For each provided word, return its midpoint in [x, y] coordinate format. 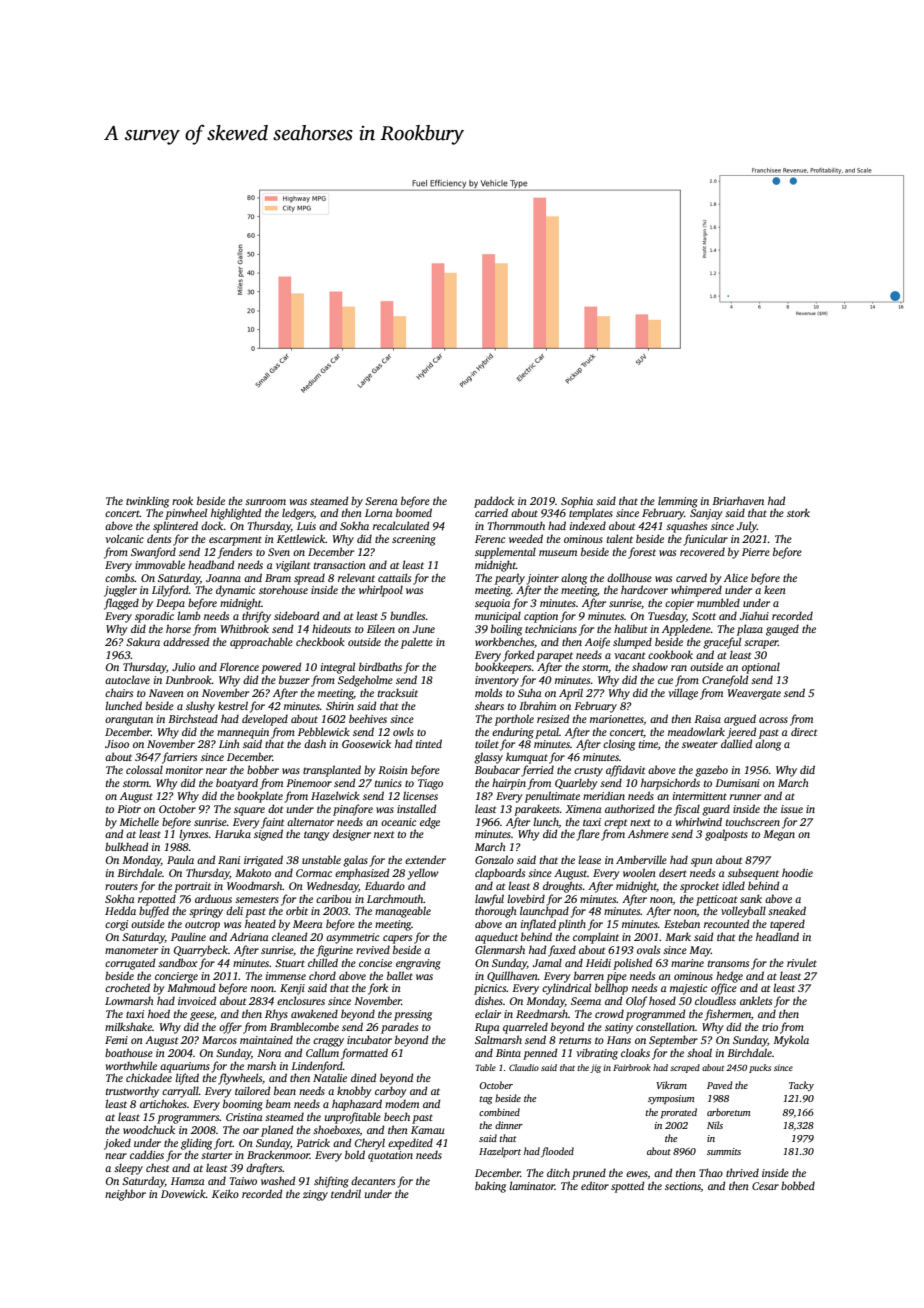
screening [414, 540]
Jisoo [117, 744]
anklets [756, 1000]
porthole [514, 720]
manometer [131, 950]
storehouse [283, 589]
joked [117, 1144]
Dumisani [738, 783]
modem [402, 1103]
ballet [400, 975]
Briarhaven [738, 500]
